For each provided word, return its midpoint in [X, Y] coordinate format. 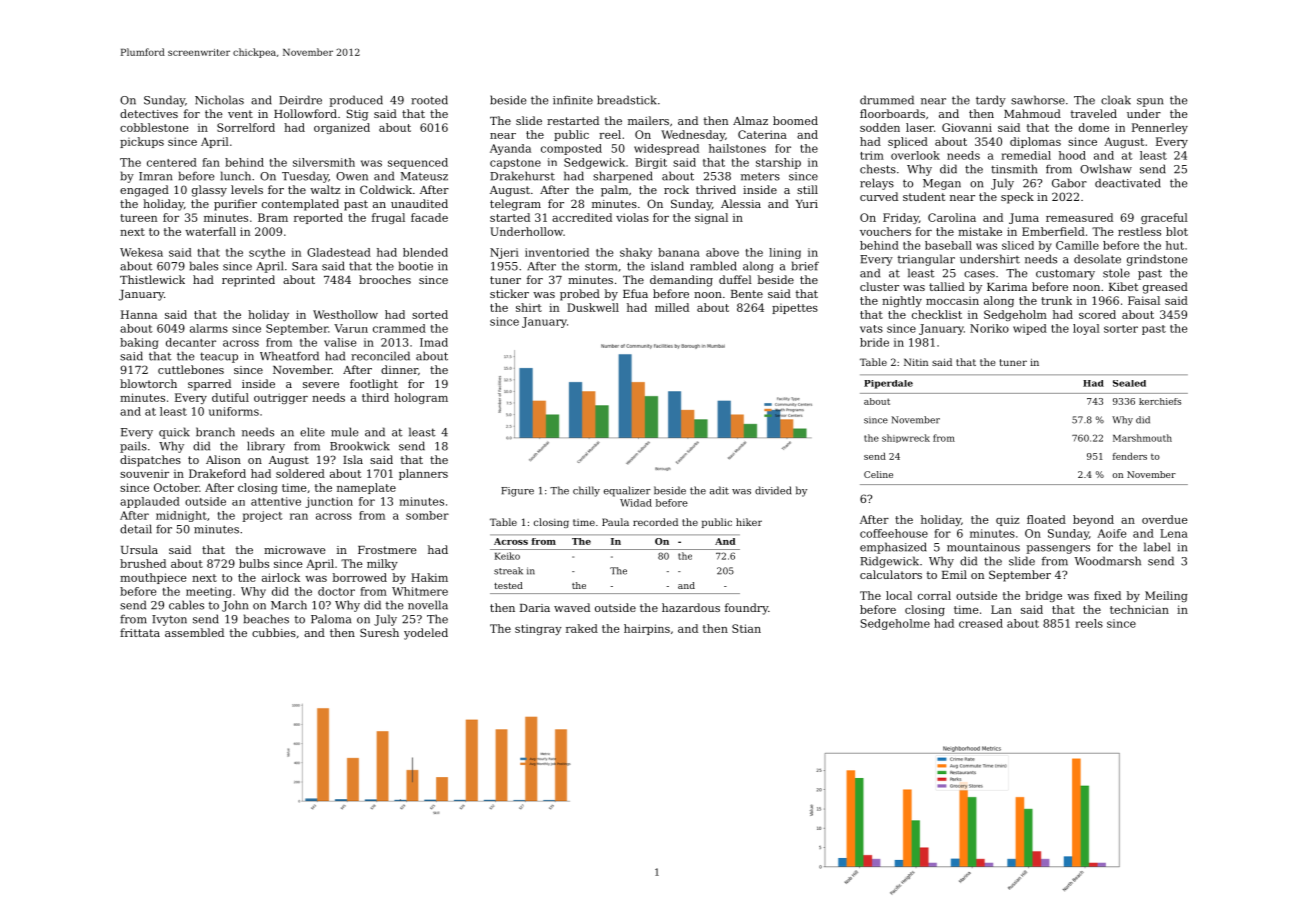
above [722, 252]
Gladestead [339, 252]
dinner [399, 369]
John [235, 606]
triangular [926, 260]
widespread [666, 149]
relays [877, 184]
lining [785, 253]
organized [342, 128]
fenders [1130, 456]
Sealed [1129, 383]
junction [329, 502]
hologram [421, 398]
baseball [948, 245]
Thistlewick [152, 279]
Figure [517, 492]
